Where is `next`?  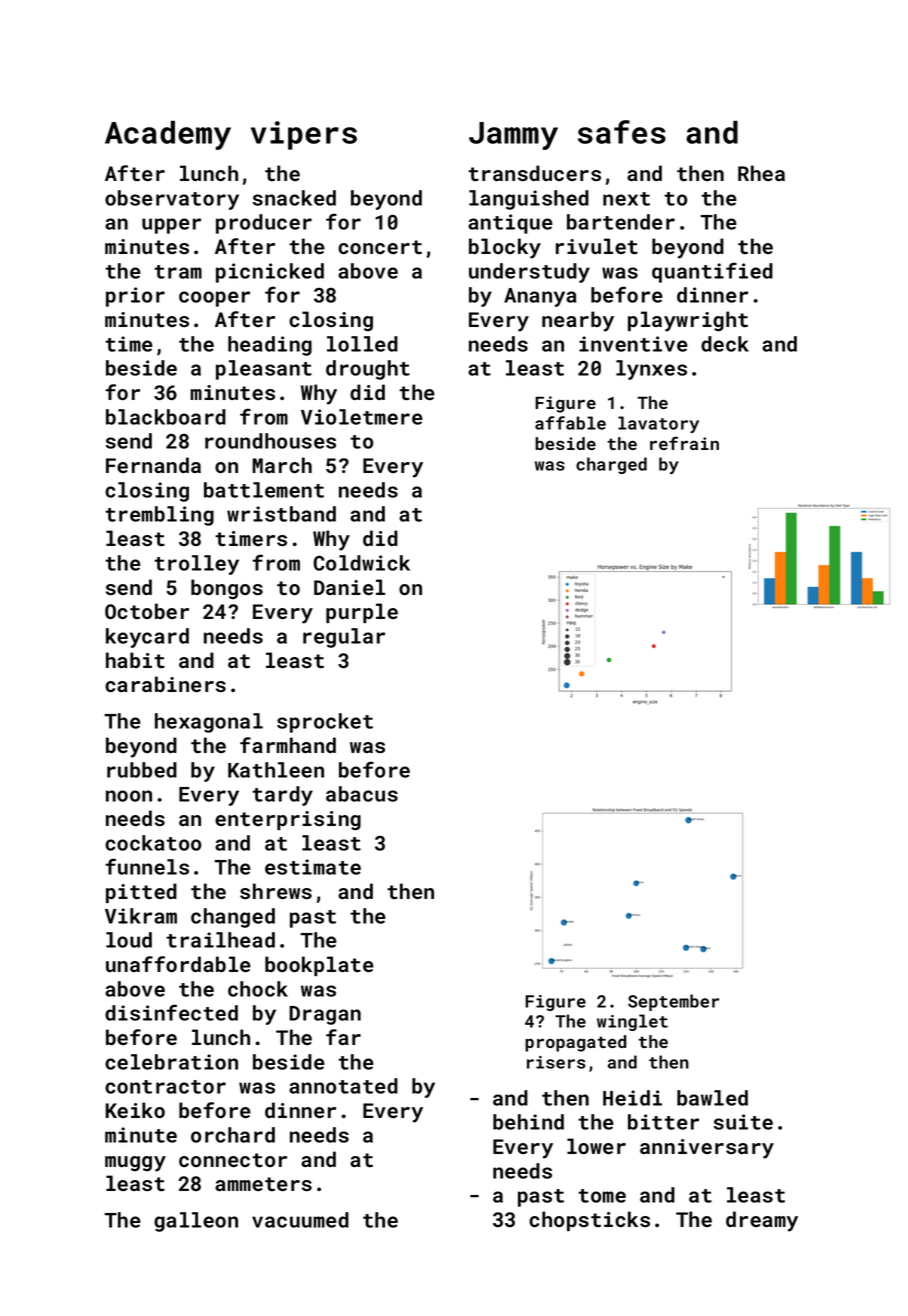
next is located at coordinates (626, 199).
